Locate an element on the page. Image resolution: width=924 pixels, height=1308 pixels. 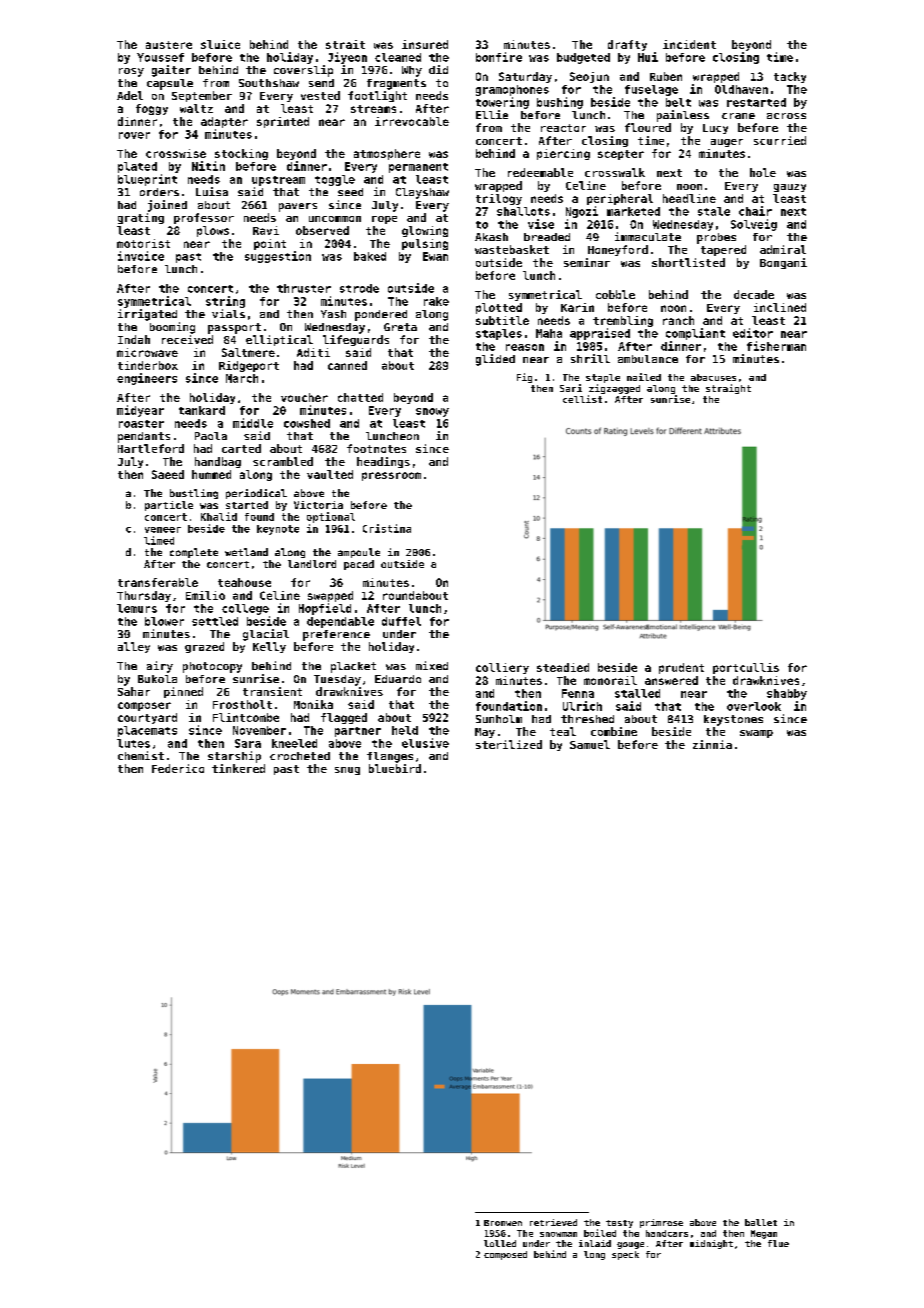
zigzagged is located at coordinates (614, 389).
